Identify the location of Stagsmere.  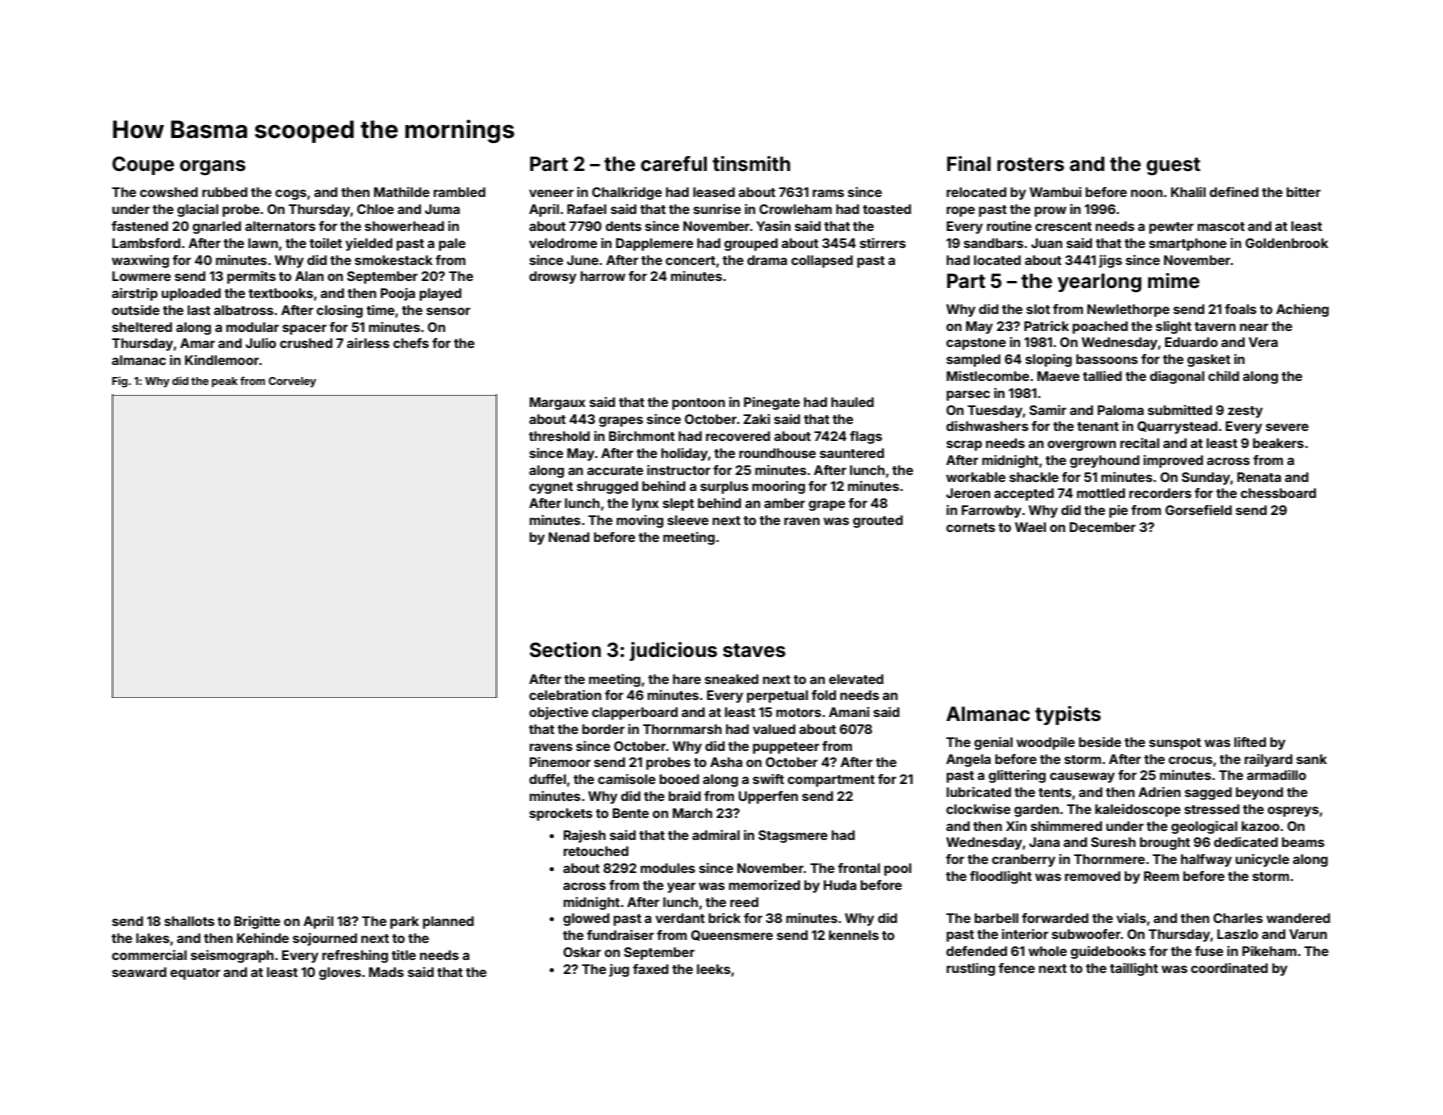
(793, 836).
